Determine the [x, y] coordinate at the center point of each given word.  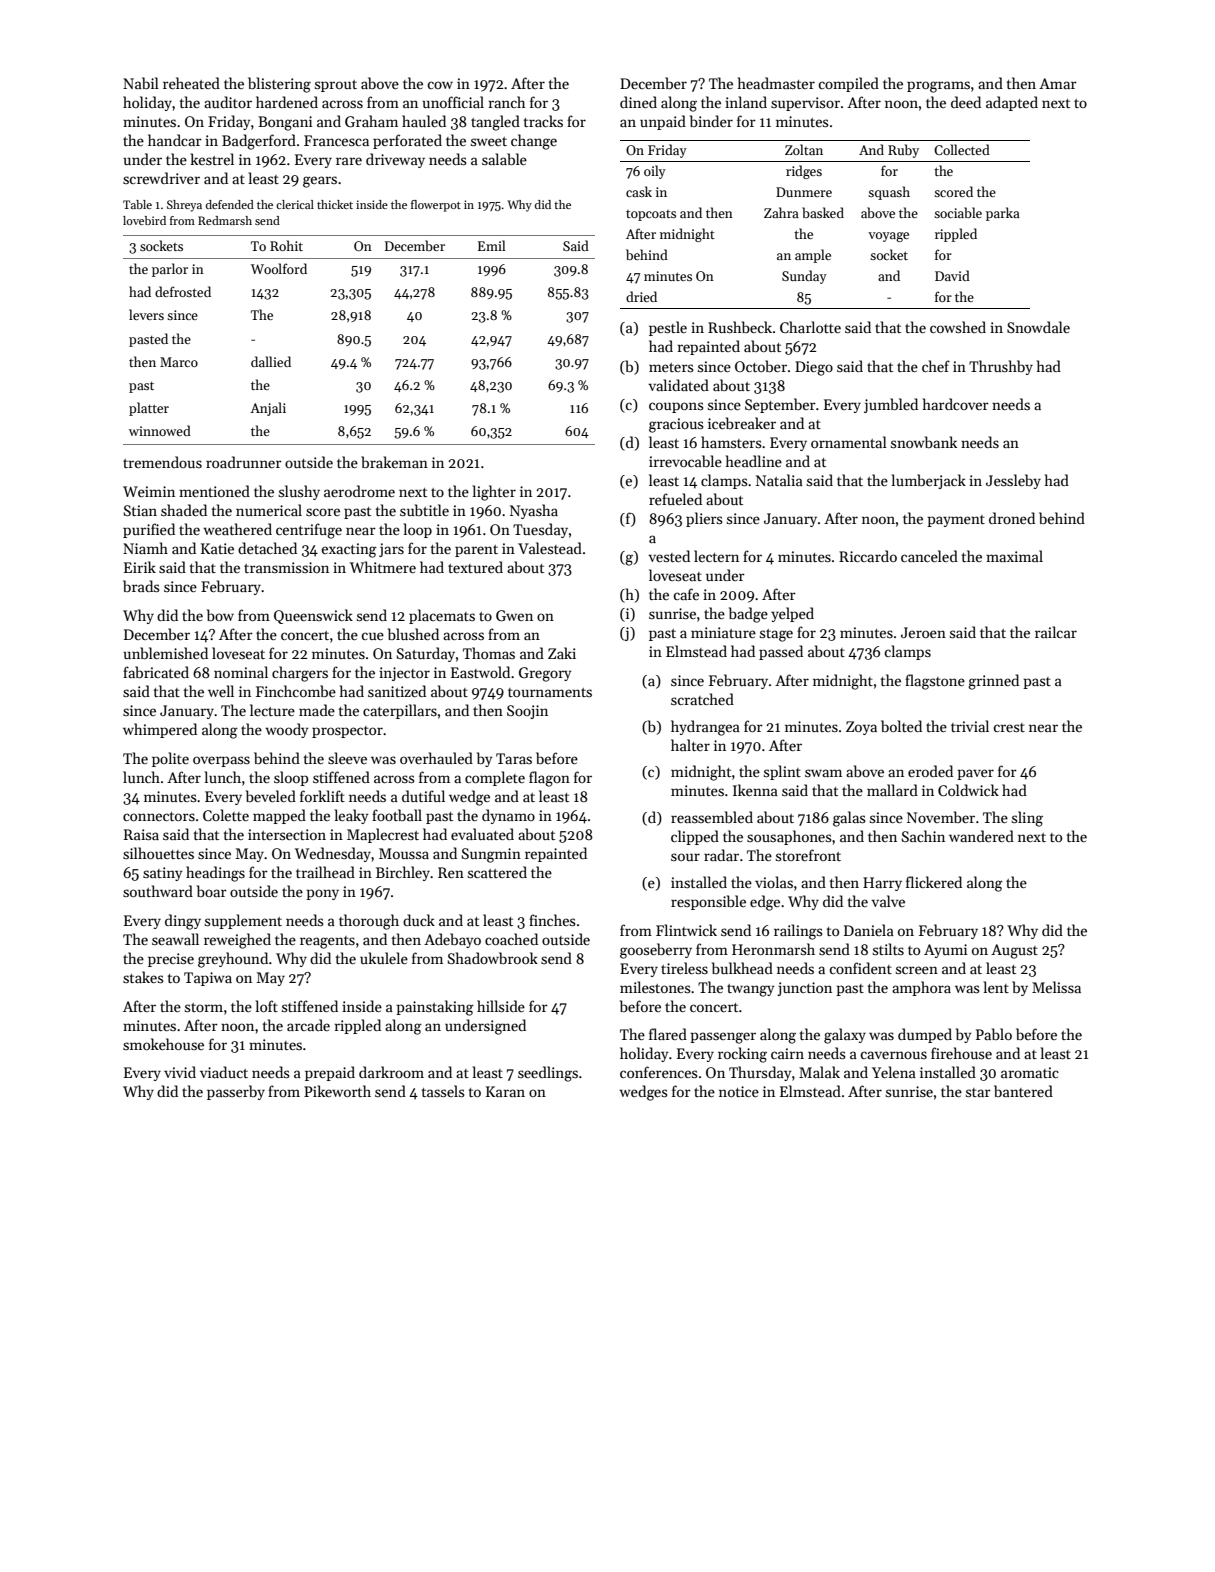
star [978, 1092]
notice [739, 1091]
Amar [1058, 83]
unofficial [453, 102]
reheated [191, 83]
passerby [236, 1092]
